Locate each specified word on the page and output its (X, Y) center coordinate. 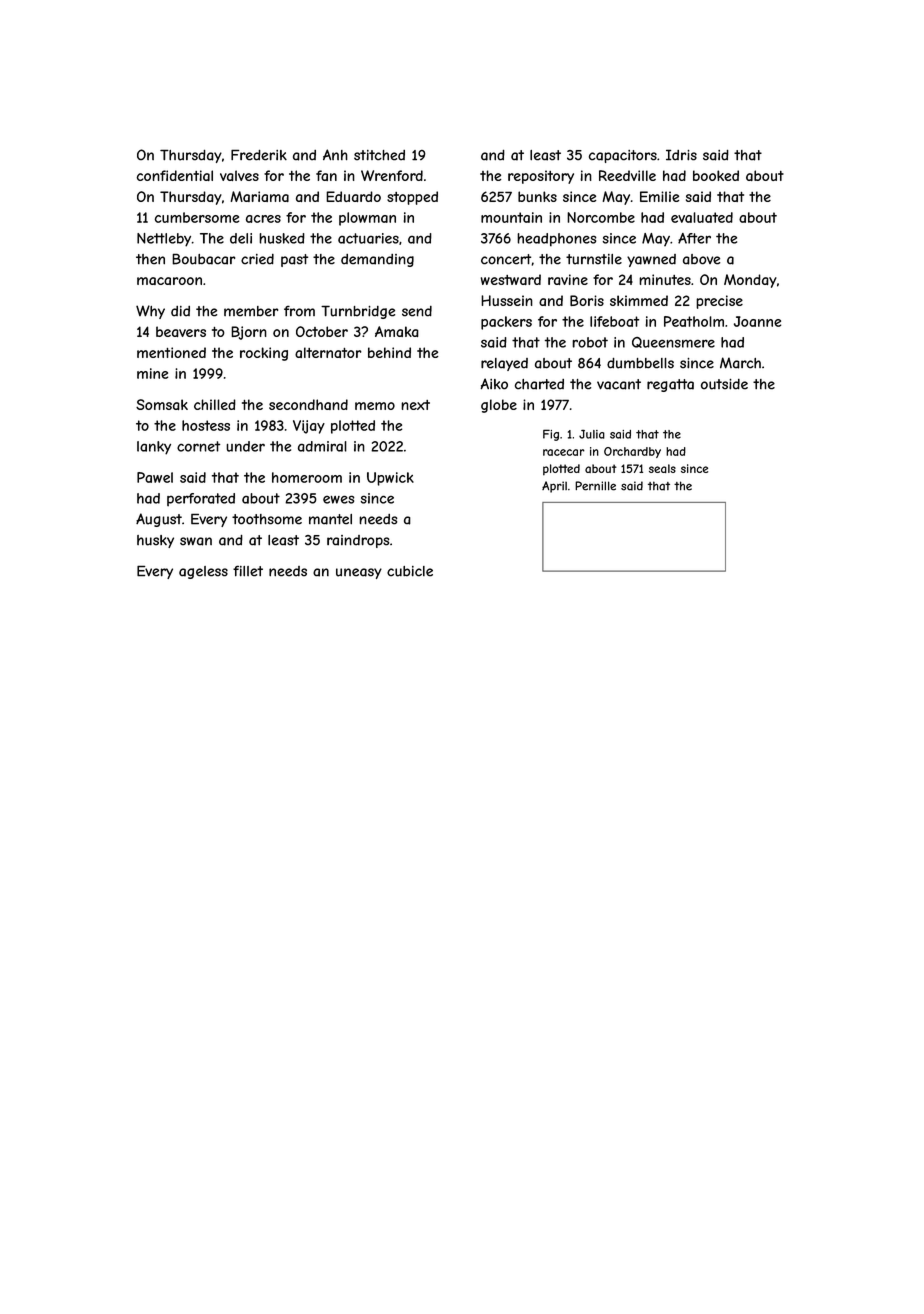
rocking (264, 354)
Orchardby (632, 452)
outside (724, 384)
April (554, 487)
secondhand (308, 404)
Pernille (595, 486)
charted (539, 384)
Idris (681, 155)
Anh (335, 154)
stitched (379, 155)
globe (499, 406)
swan (196, 541)
